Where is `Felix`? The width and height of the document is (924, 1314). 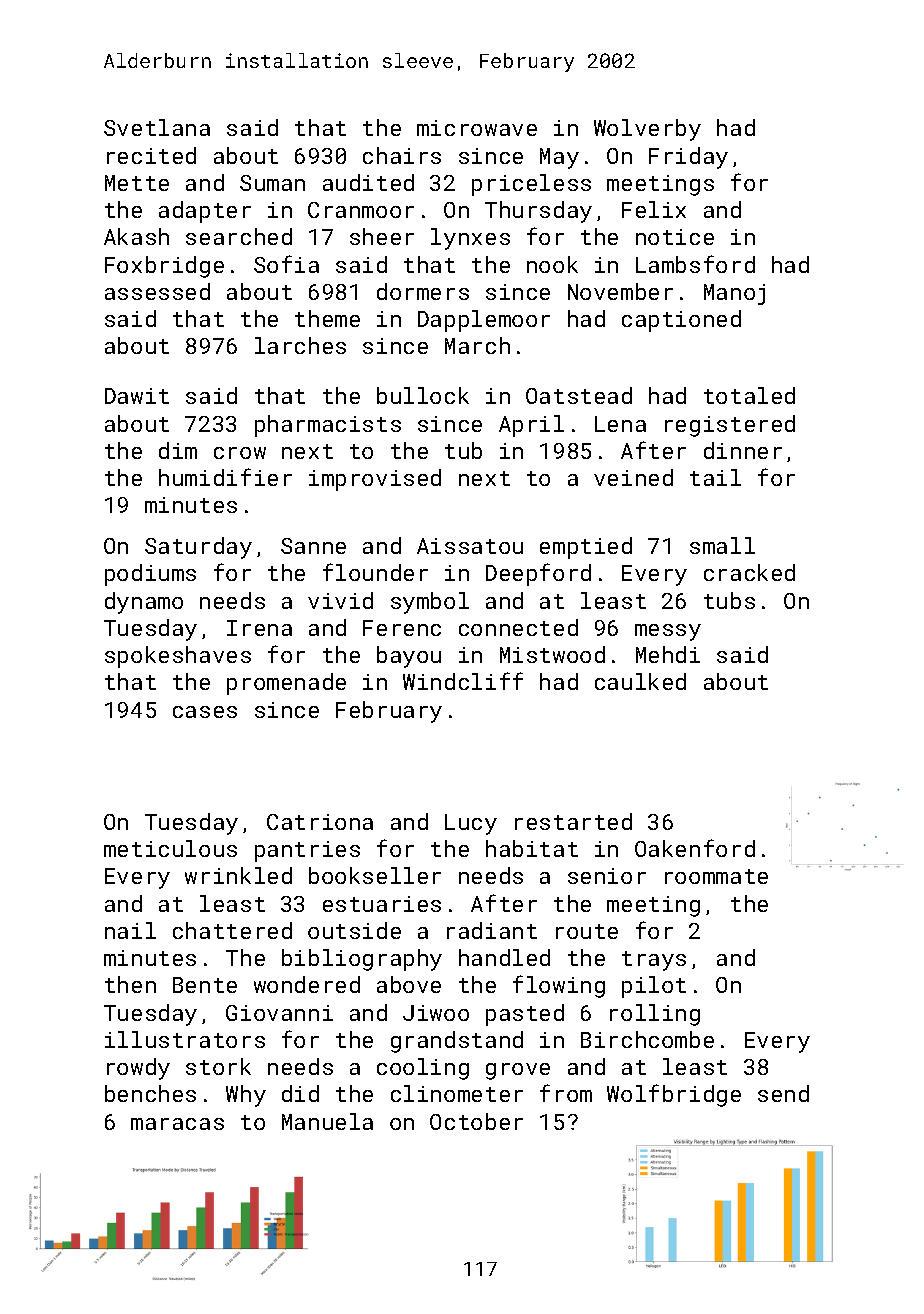 Felix is located at coordinates (654, 209).
